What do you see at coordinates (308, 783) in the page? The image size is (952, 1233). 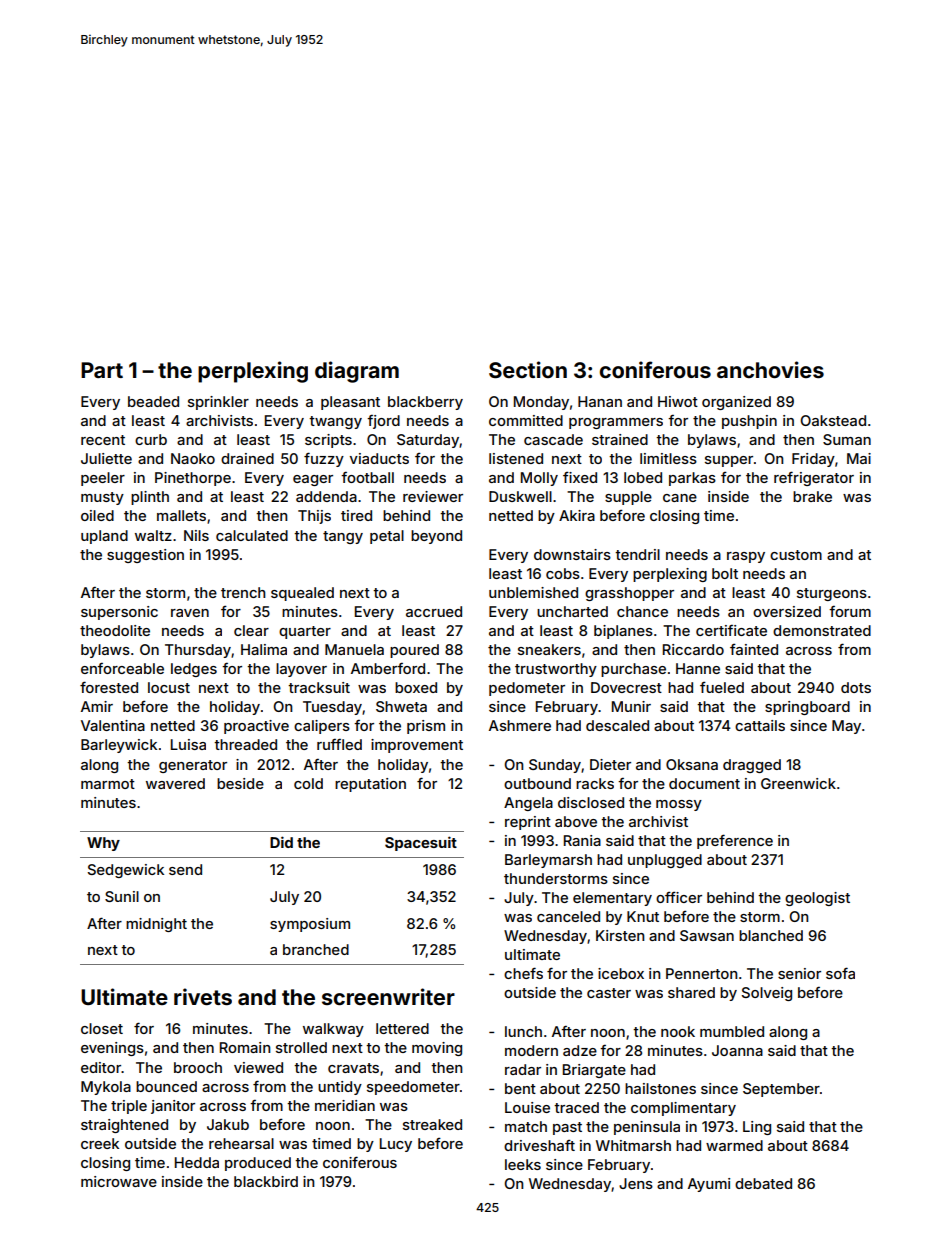 I see `cold` at bounding box center [308, 783].
